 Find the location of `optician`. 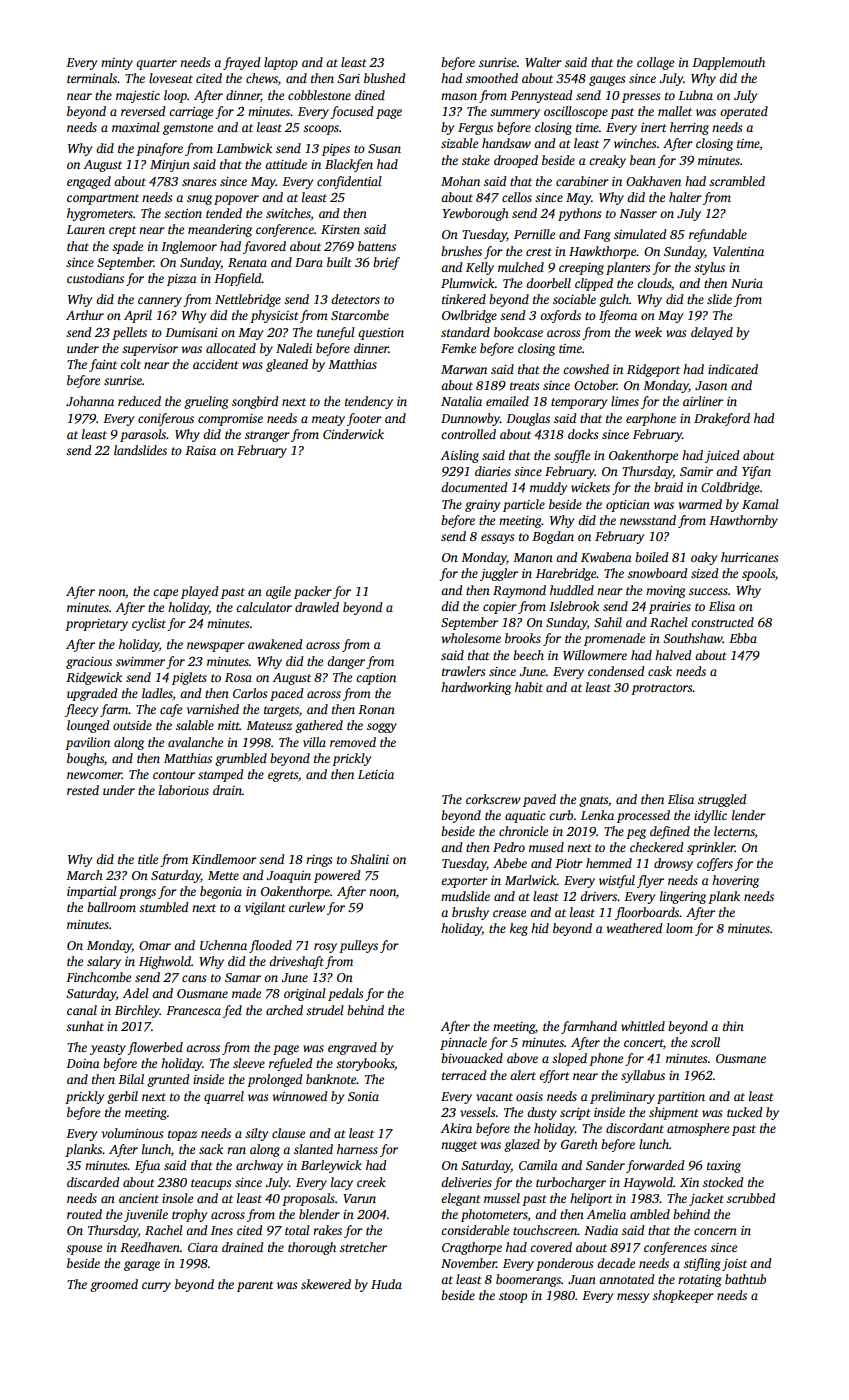

optician is located at coordinates (628, 506).
